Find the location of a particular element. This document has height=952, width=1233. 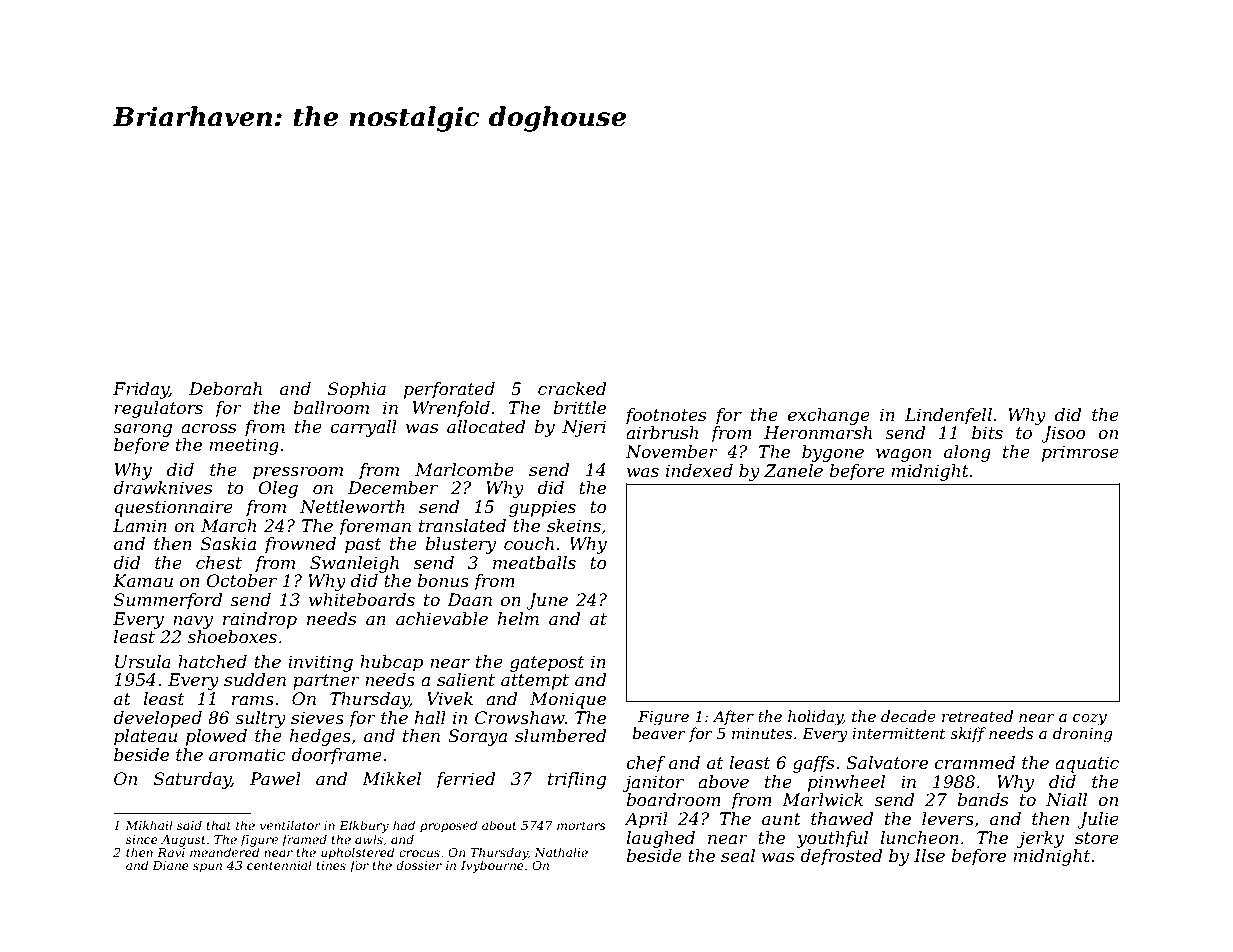

Lamin is located at coordinates (140, 525).
